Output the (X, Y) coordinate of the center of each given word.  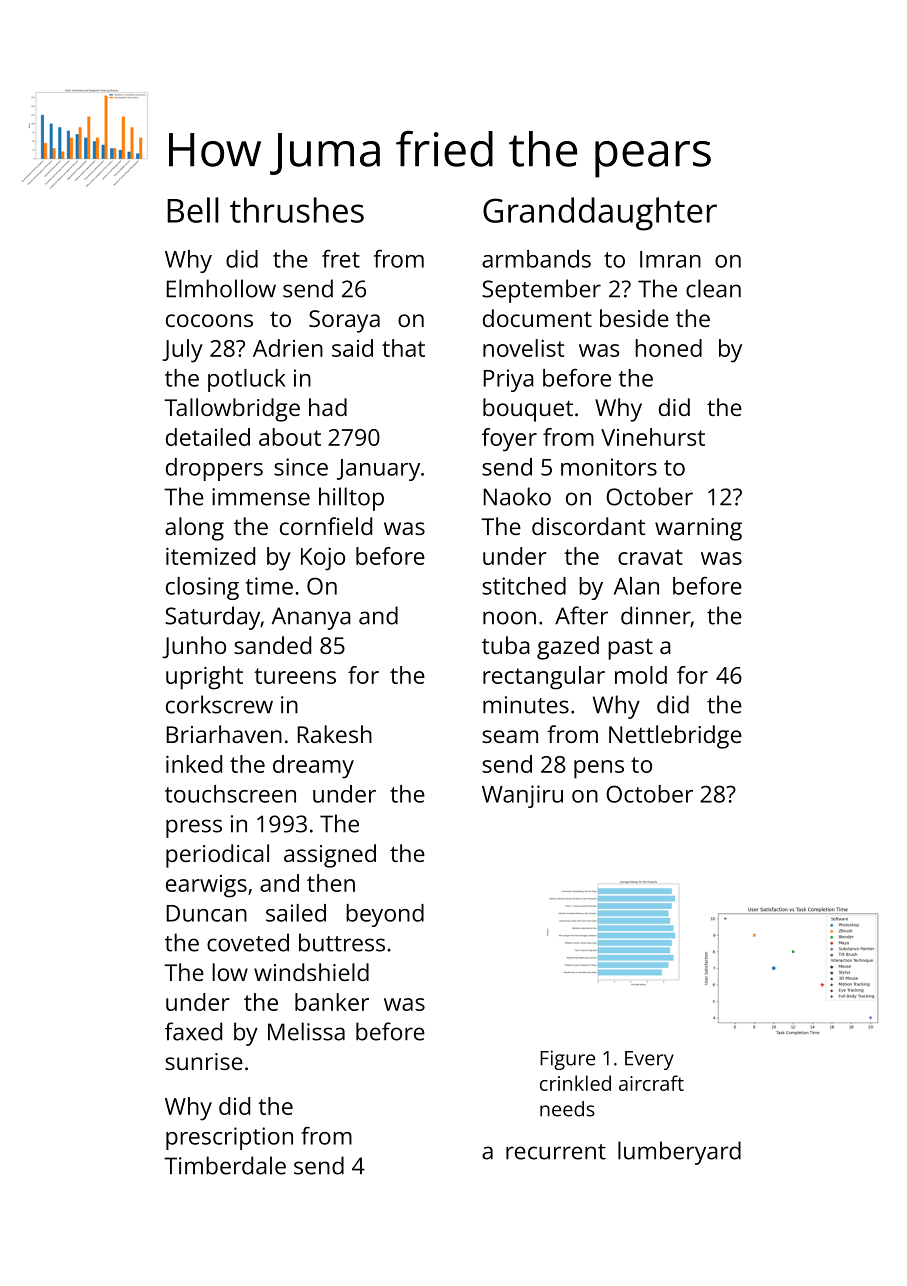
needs (567, 1109)
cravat (650, 557)
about (290, 437)
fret (341, 259)
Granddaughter (600, 214)
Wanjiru (522, 796)
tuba (506, 645)
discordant (588, 526)
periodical (217, 856)
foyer (509, 440)
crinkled (575, 1083)
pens (599, 769)
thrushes (297, 210)
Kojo (323, 559)
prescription (229, 1138)
